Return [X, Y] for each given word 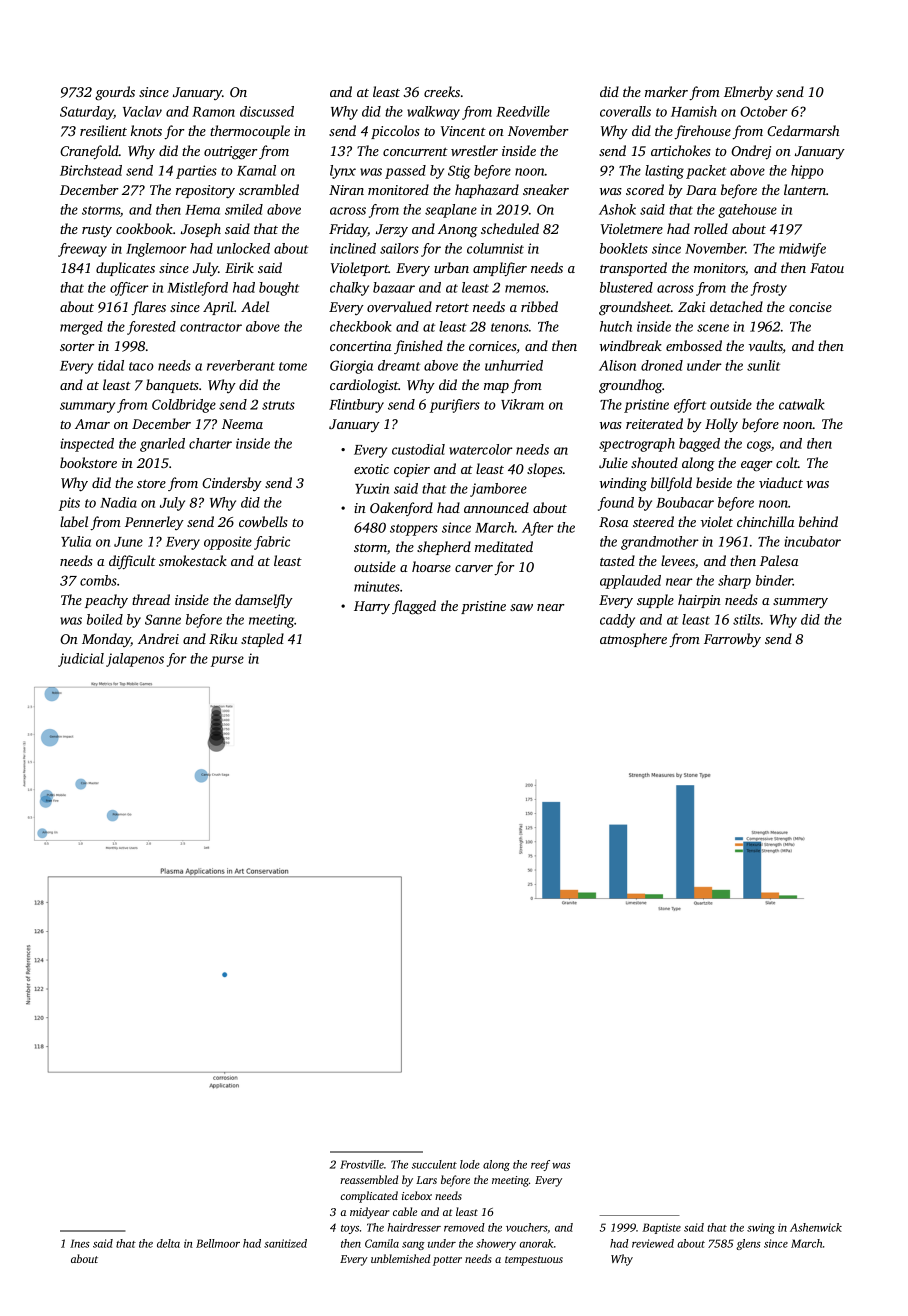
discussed [267, 111]
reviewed [653, 1243]
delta [168, 1243]
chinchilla [765, 521]
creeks [442, 91]
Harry [372, 608]
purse [227, 661]
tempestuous [534, 1261]
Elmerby [748, 93]
